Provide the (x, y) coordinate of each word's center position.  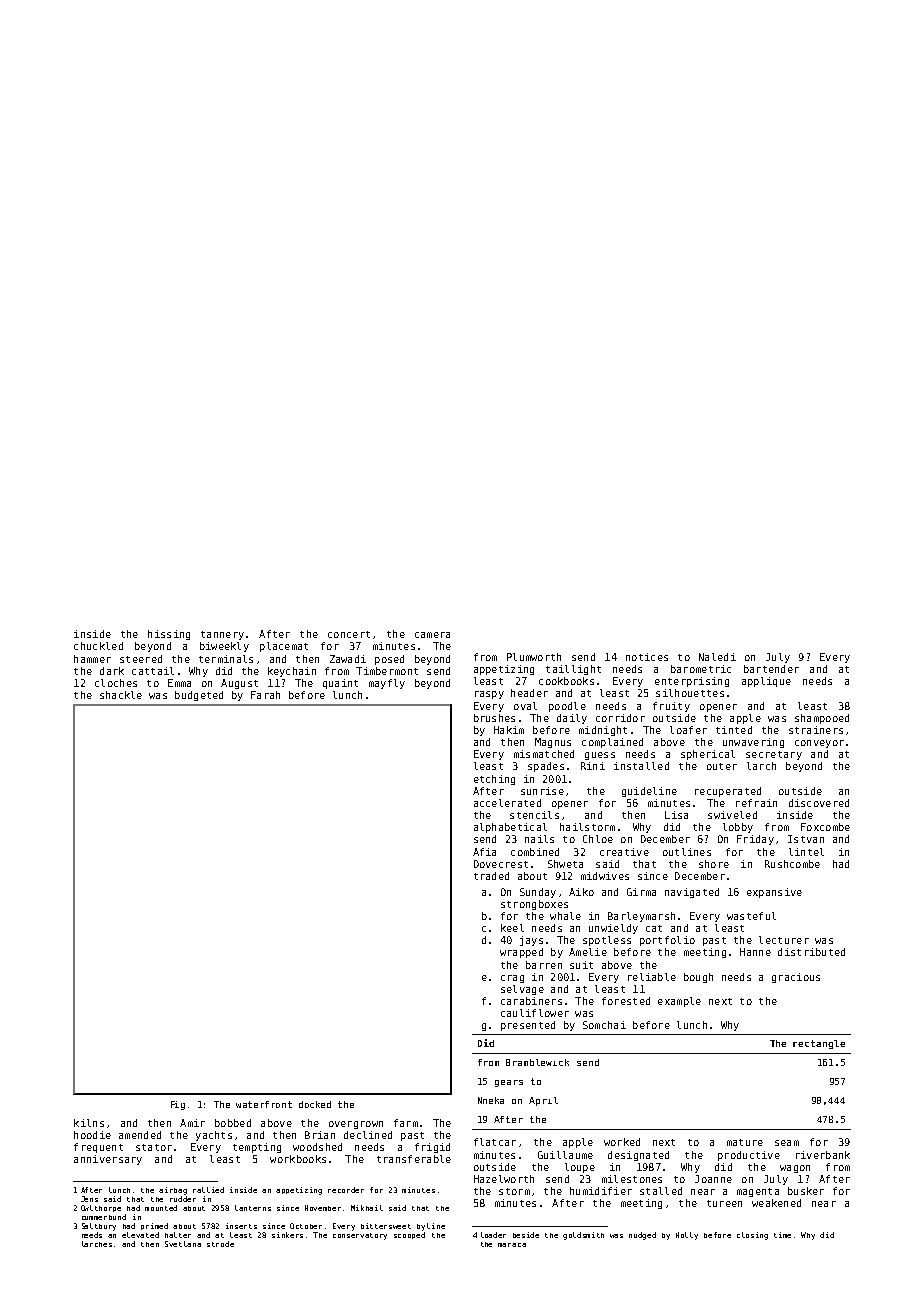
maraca (512, 1245)
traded (491, 876)
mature (745, 1142)
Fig (178, 1105)
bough (698, 978)
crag (512, 979)
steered (141, 659)
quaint (340, 684)
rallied (208, 1190)
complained (612, 743)
